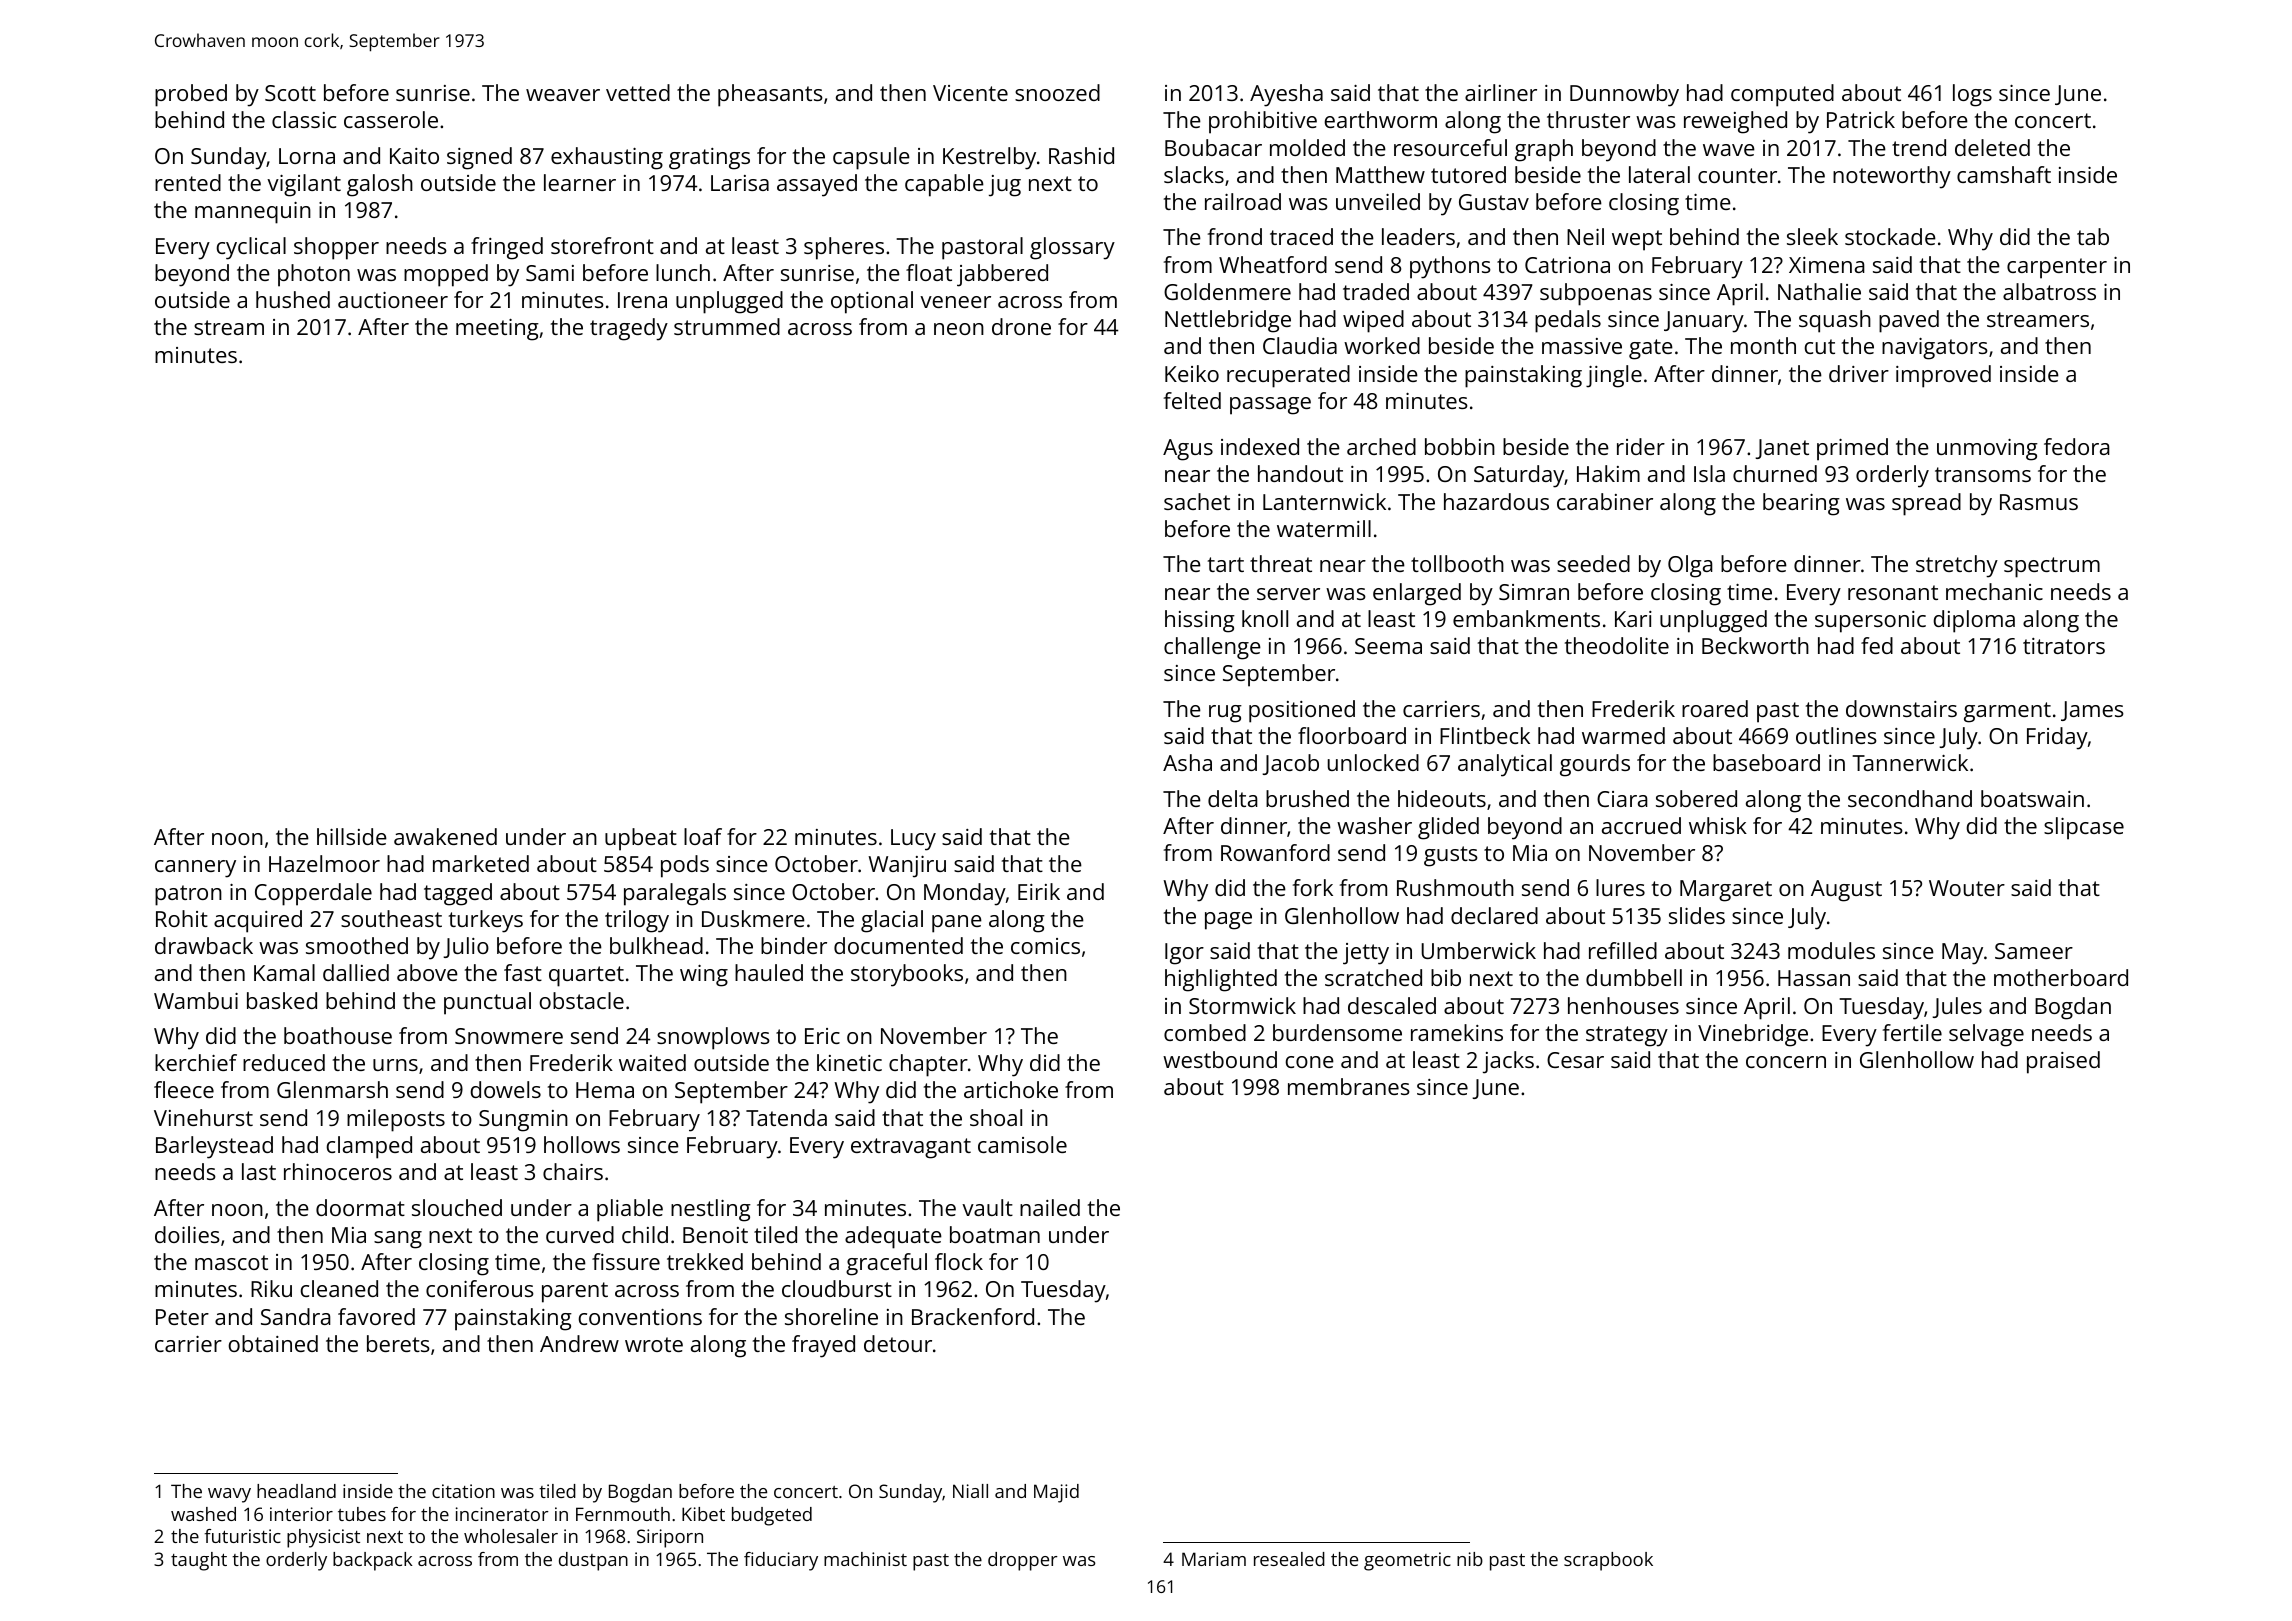 The image size is (2292, 1621). Describe the element at coordinates (1081, 155) in the page. I see `Rashid` at that location.
